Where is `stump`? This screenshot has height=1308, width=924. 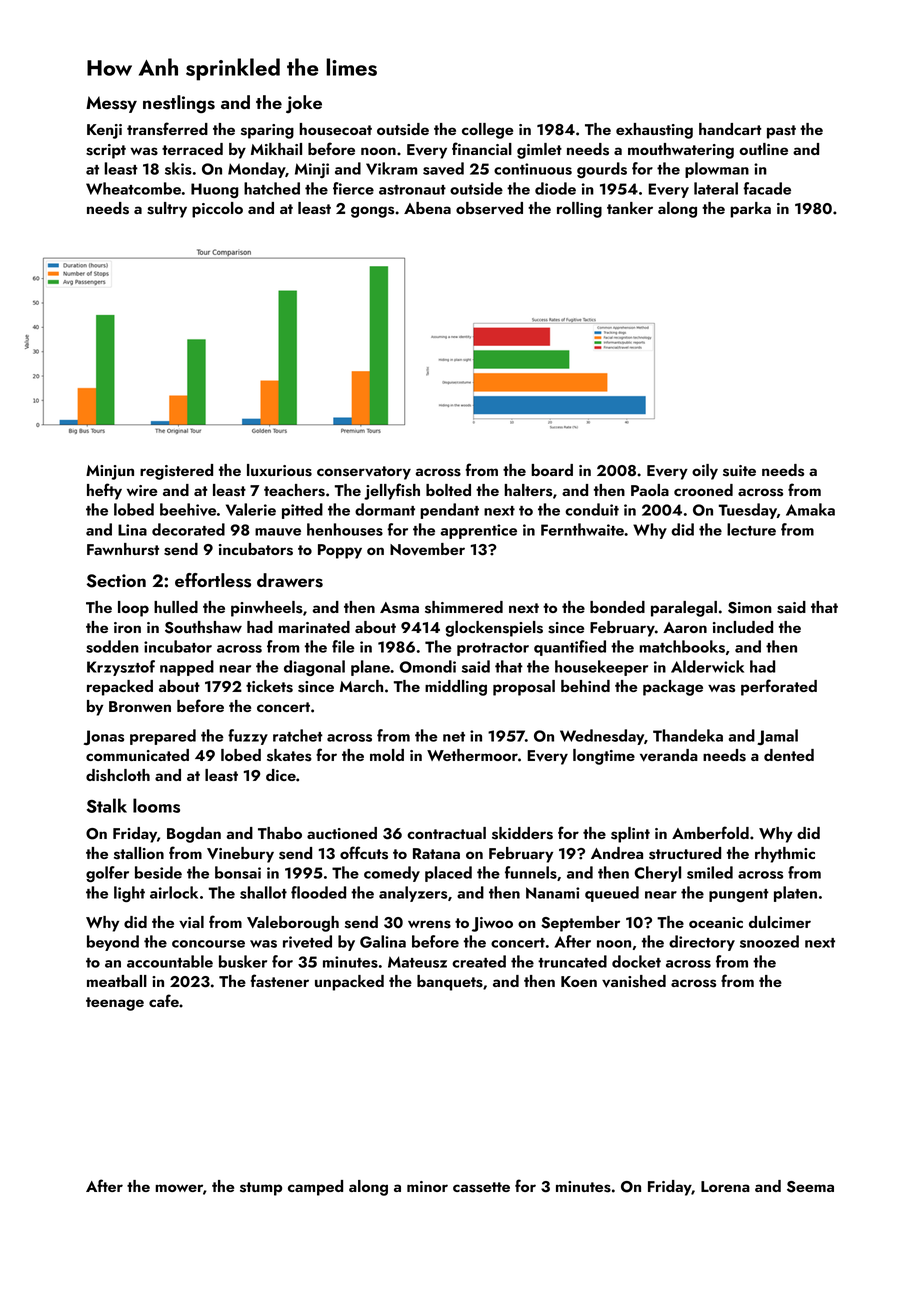
stump is located at coordinates (261, 1189).
